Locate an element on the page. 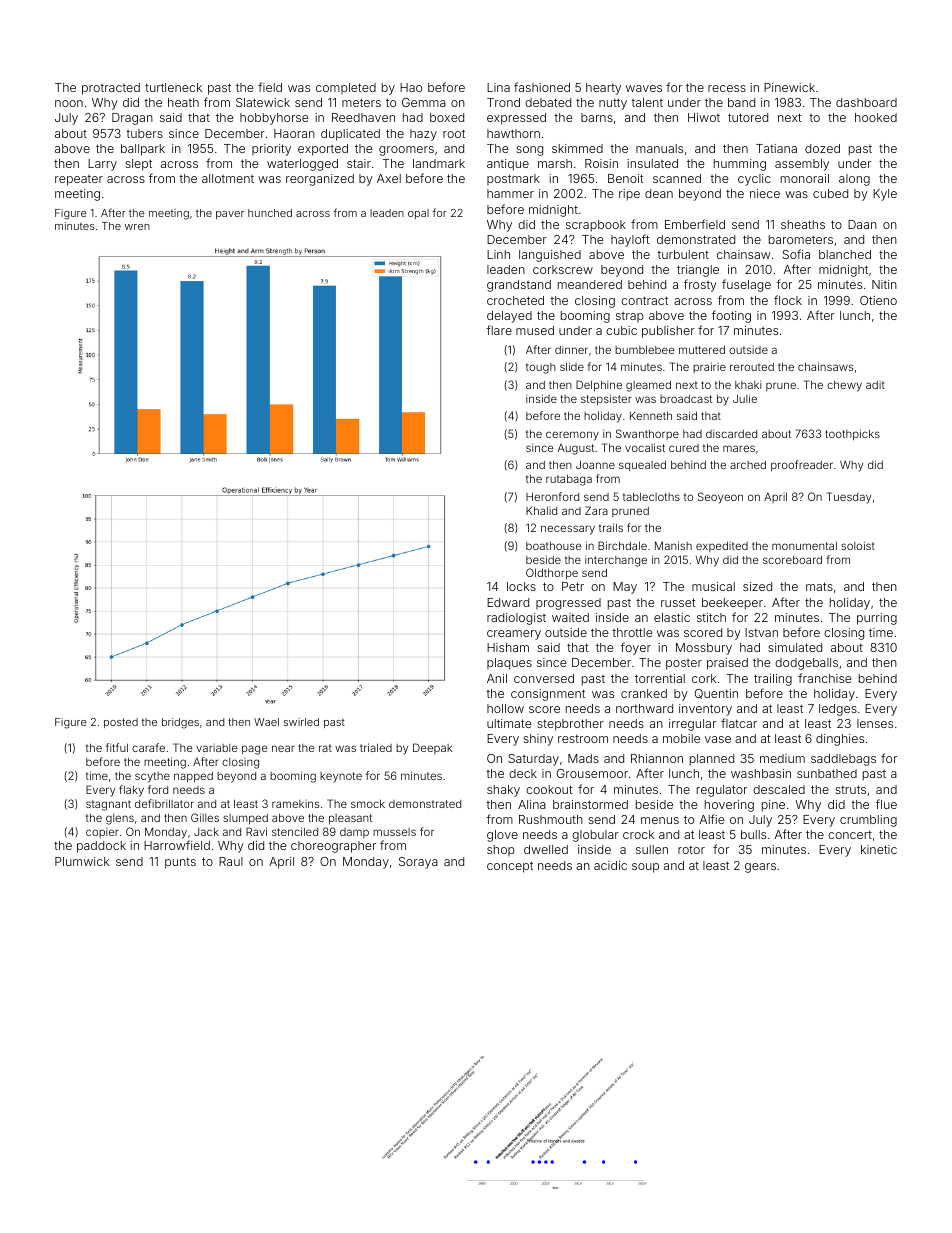 The height and width of the document is (1233, 952). niece is located at coordinates (765, 193).
